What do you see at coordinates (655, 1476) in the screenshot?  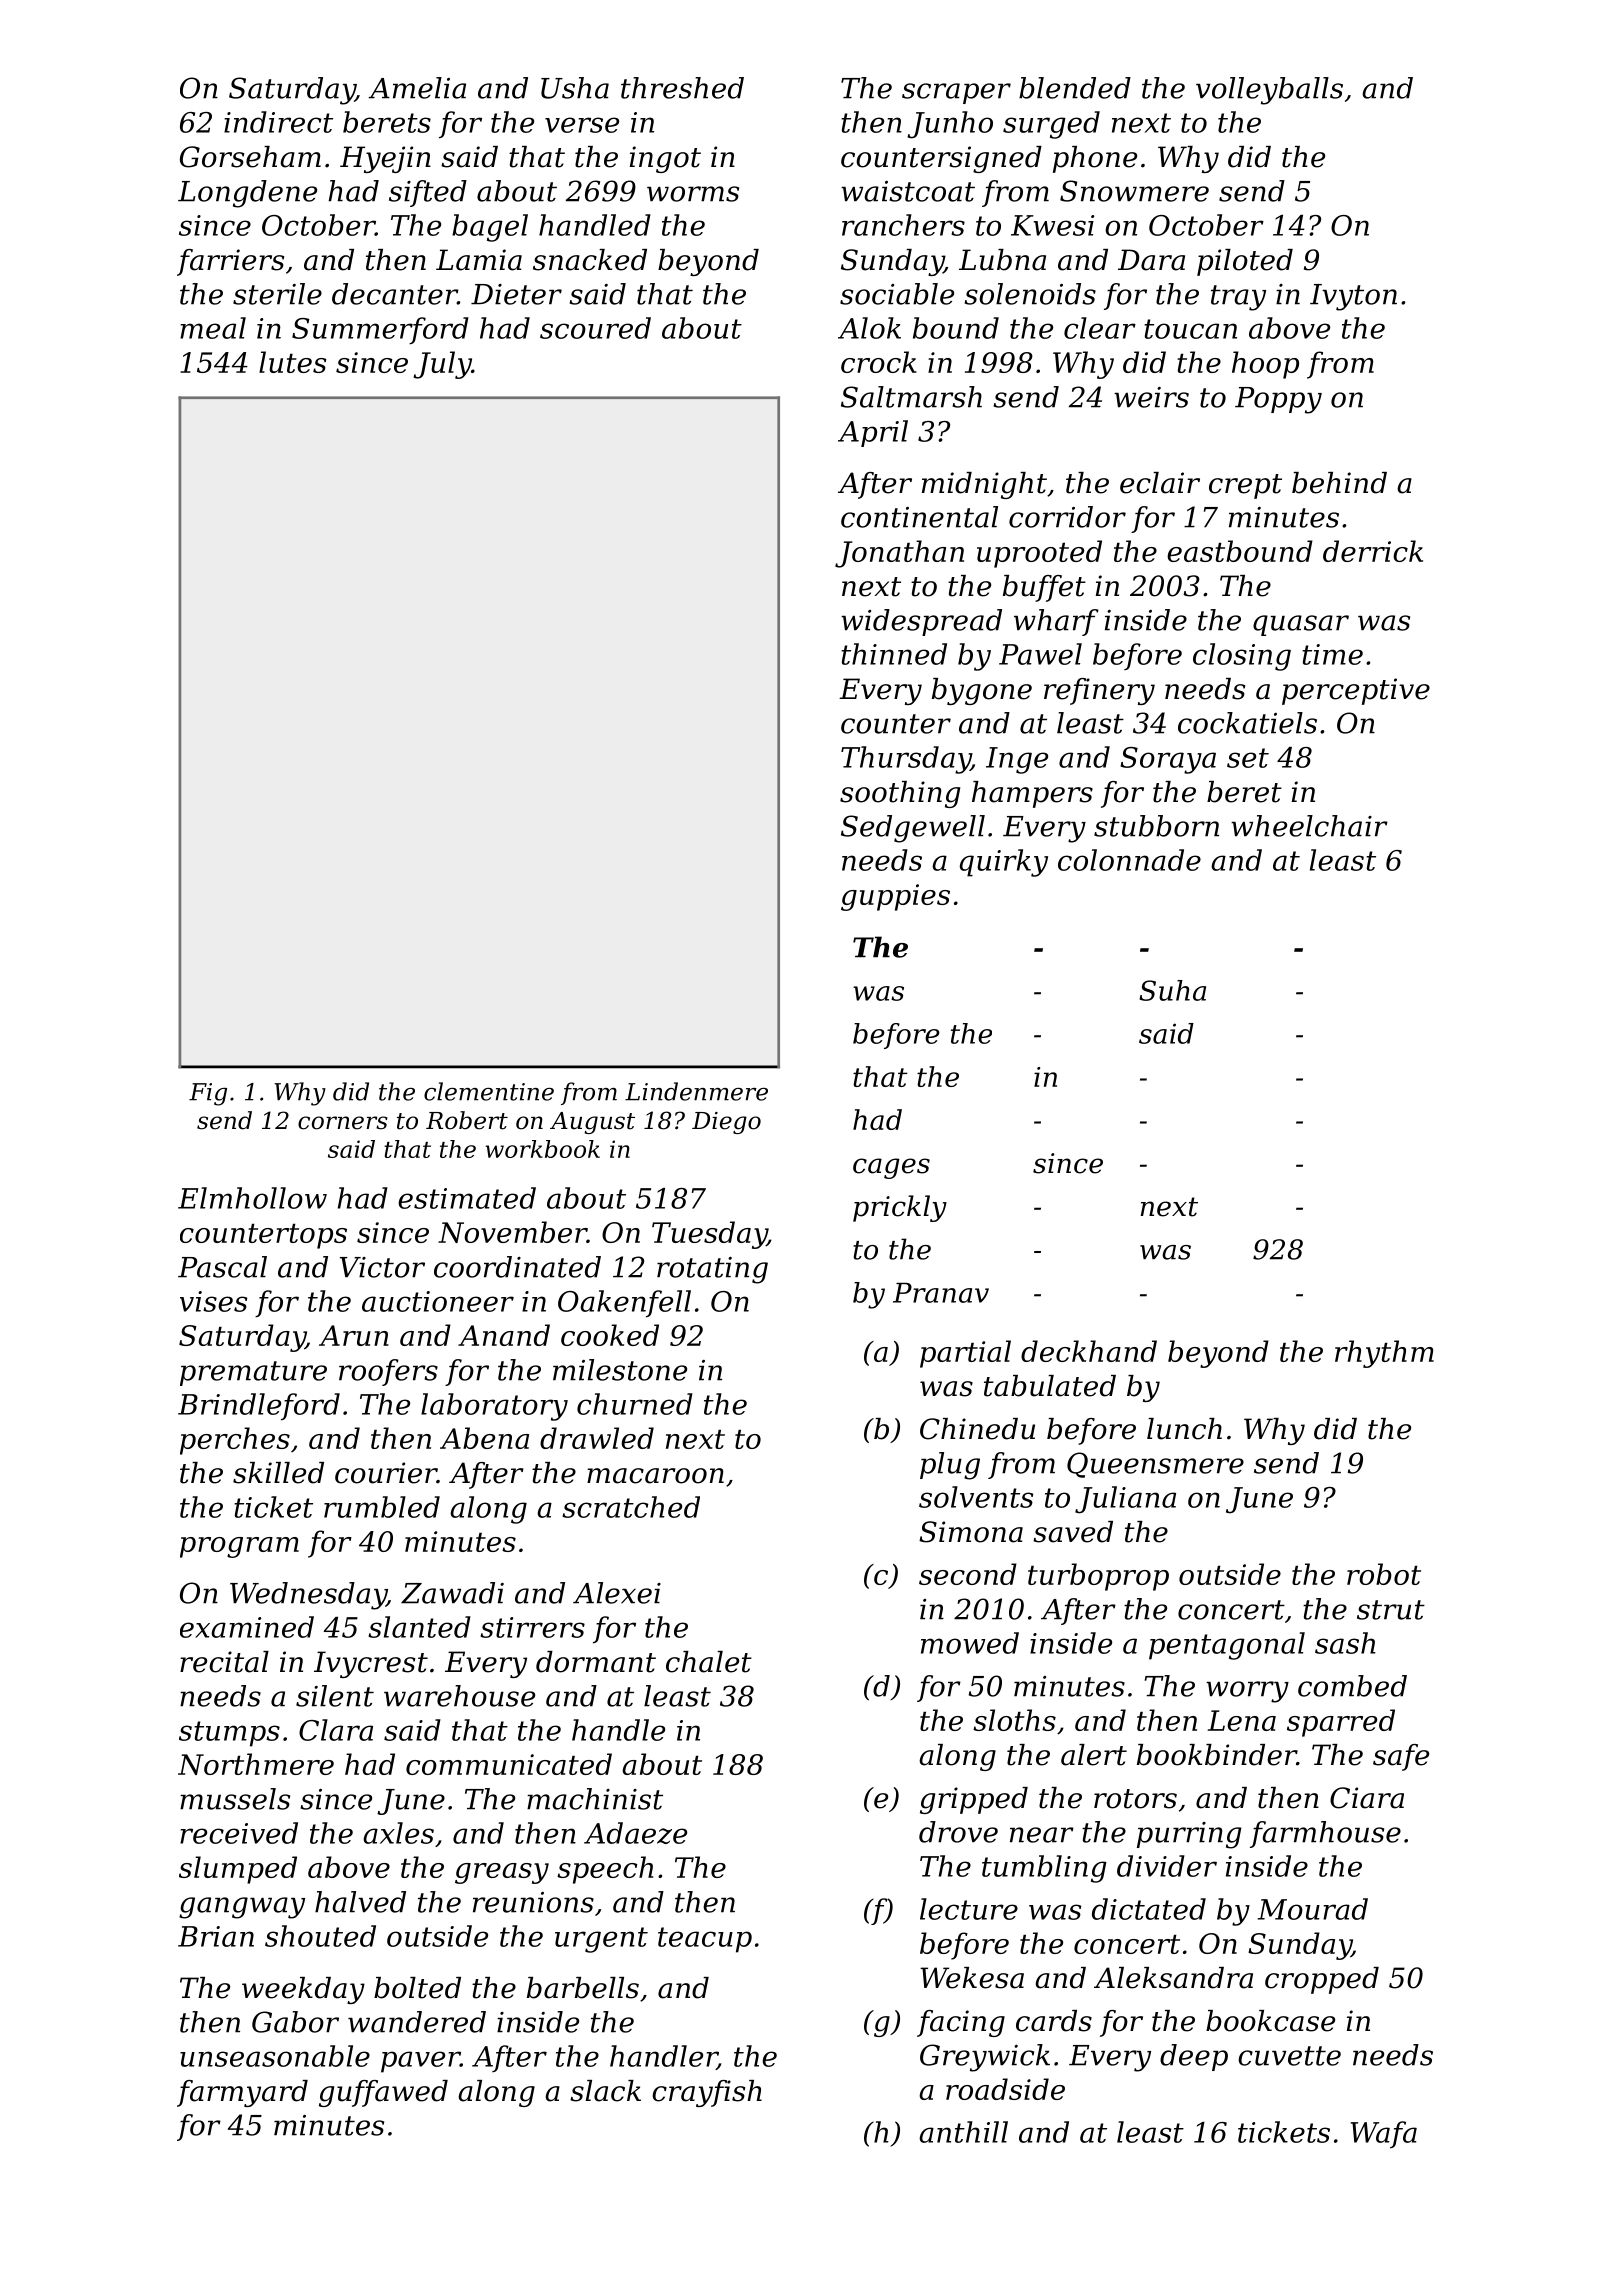 I see `macaroon` at bounding box center [655, 1476].
